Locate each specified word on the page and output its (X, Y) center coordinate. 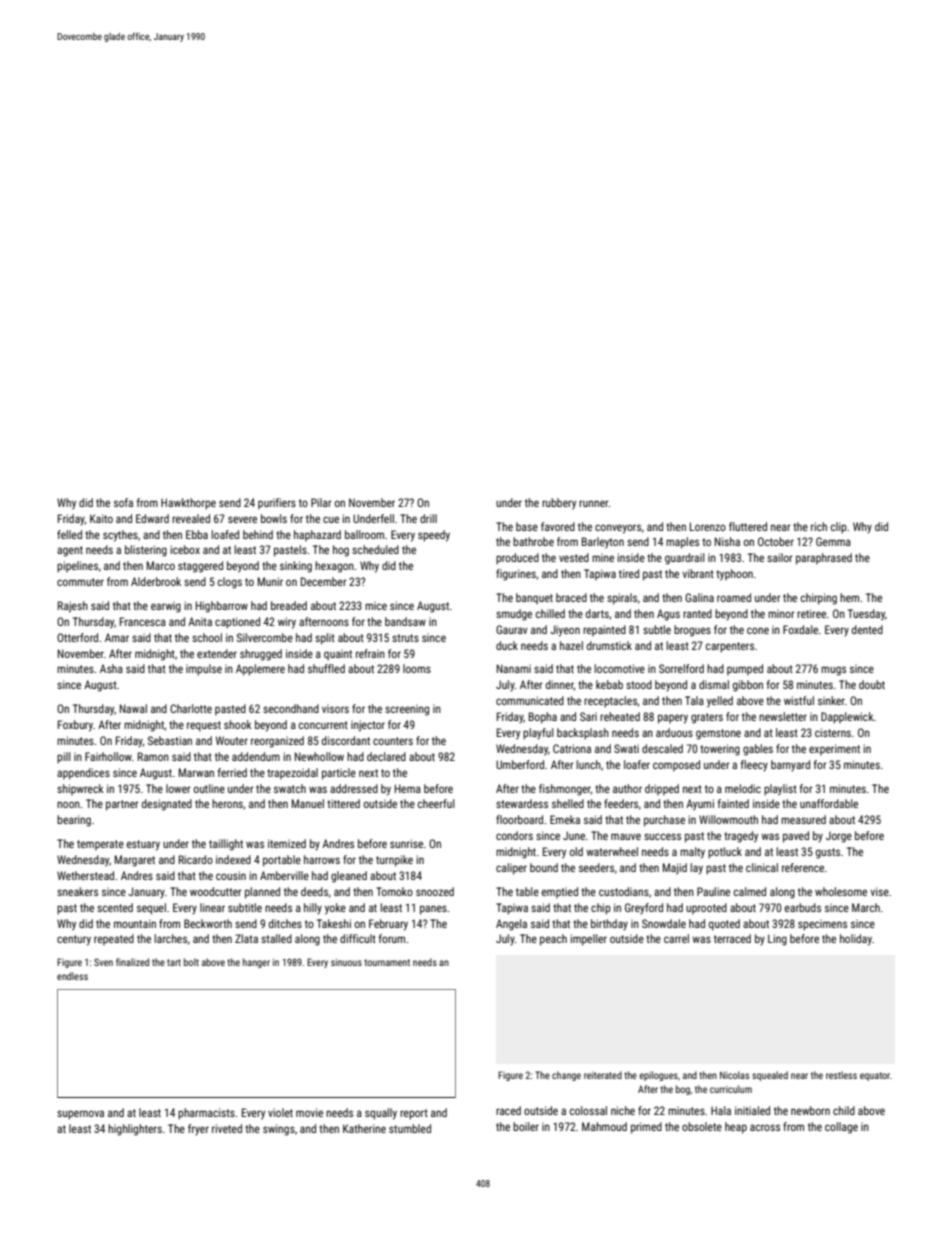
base (527, 526)
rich (819, 526)
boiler (526, 1126)
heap (736, 1128)
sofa (123, 502)
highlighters (135, 1130)
